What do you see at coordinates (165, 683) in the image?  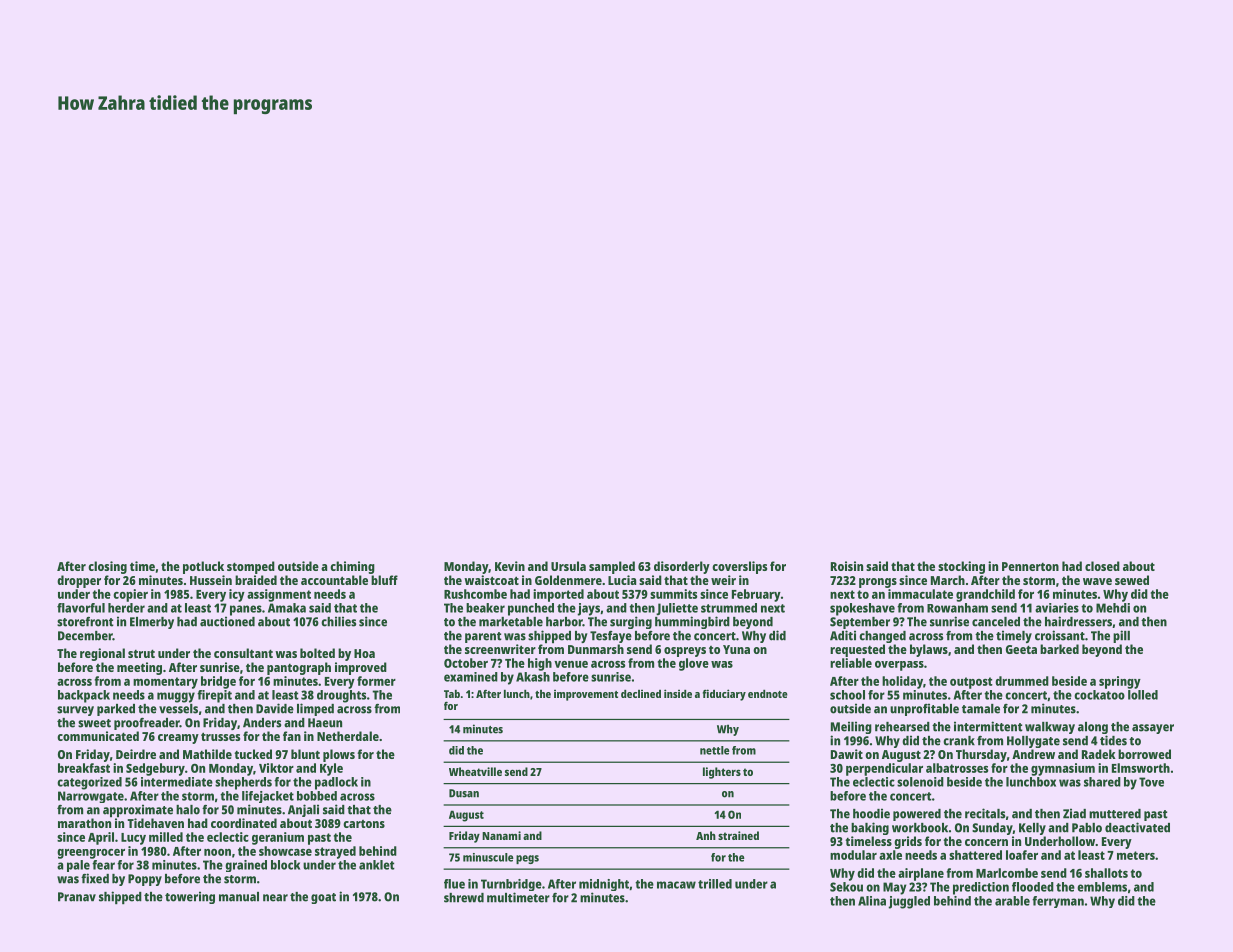 I see `momentary` at bounding box center [165, 683].
